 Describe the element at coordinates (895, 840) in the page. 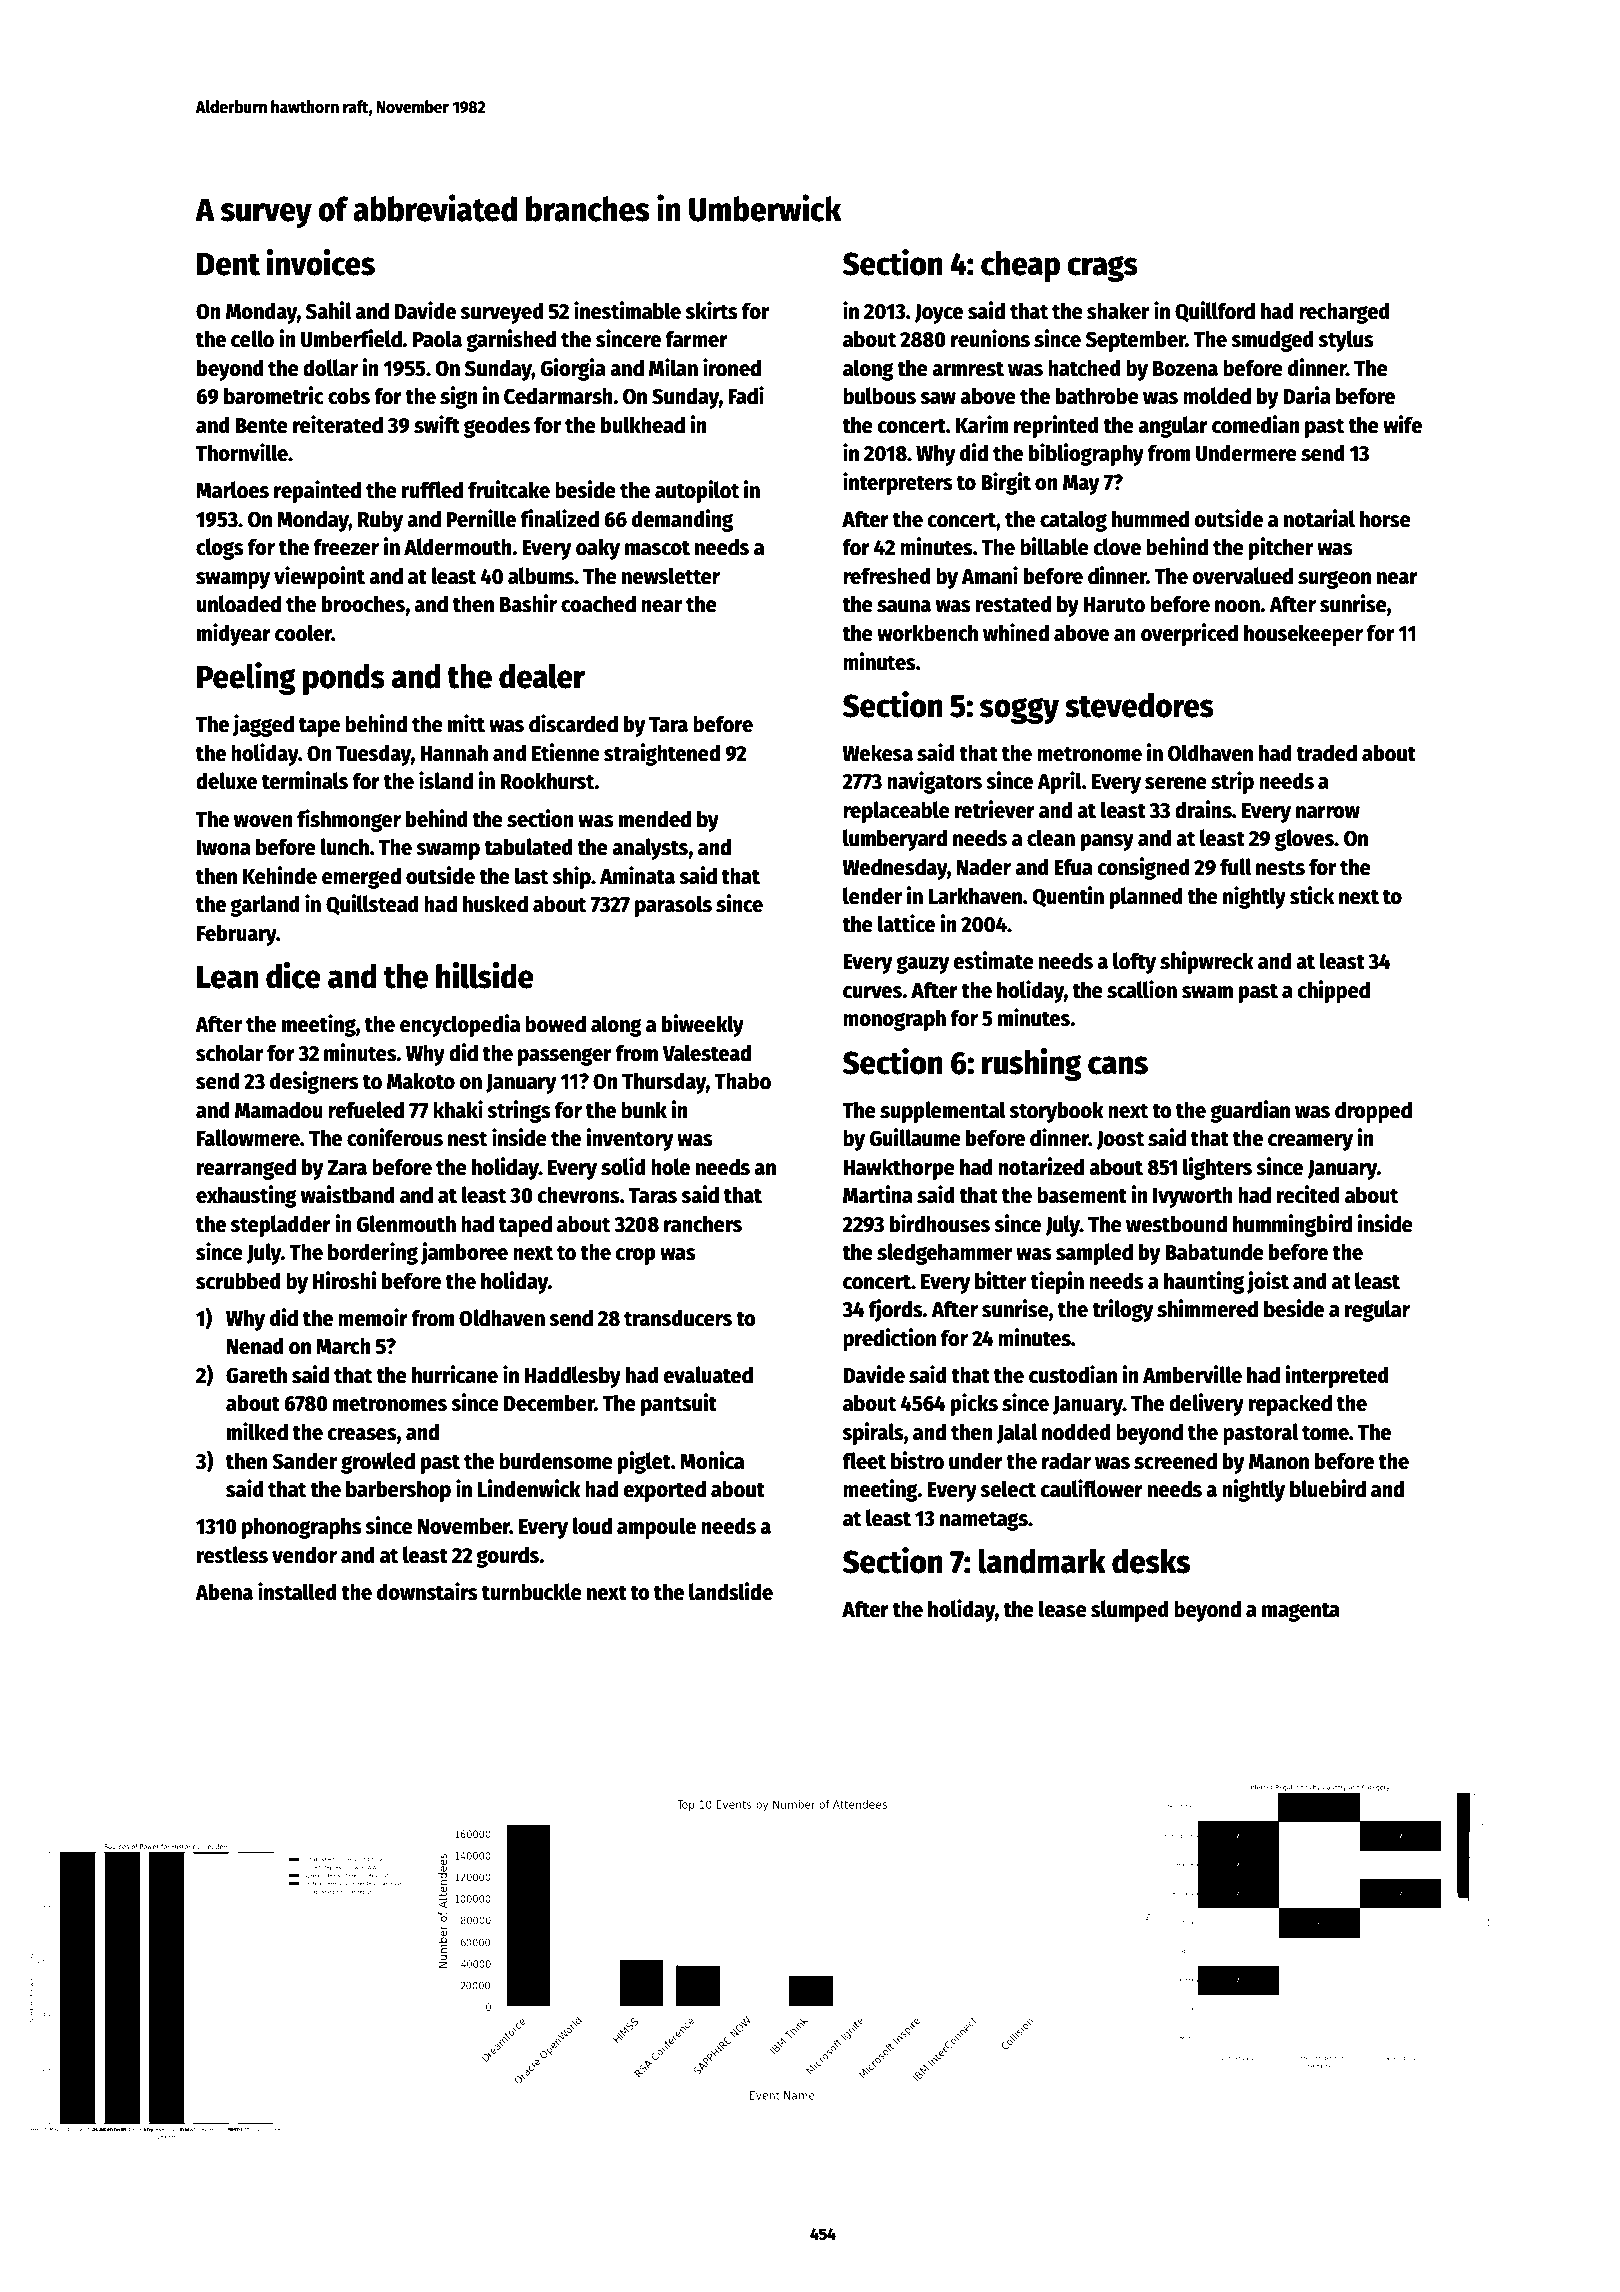

I see `lumberyard` at that location.
